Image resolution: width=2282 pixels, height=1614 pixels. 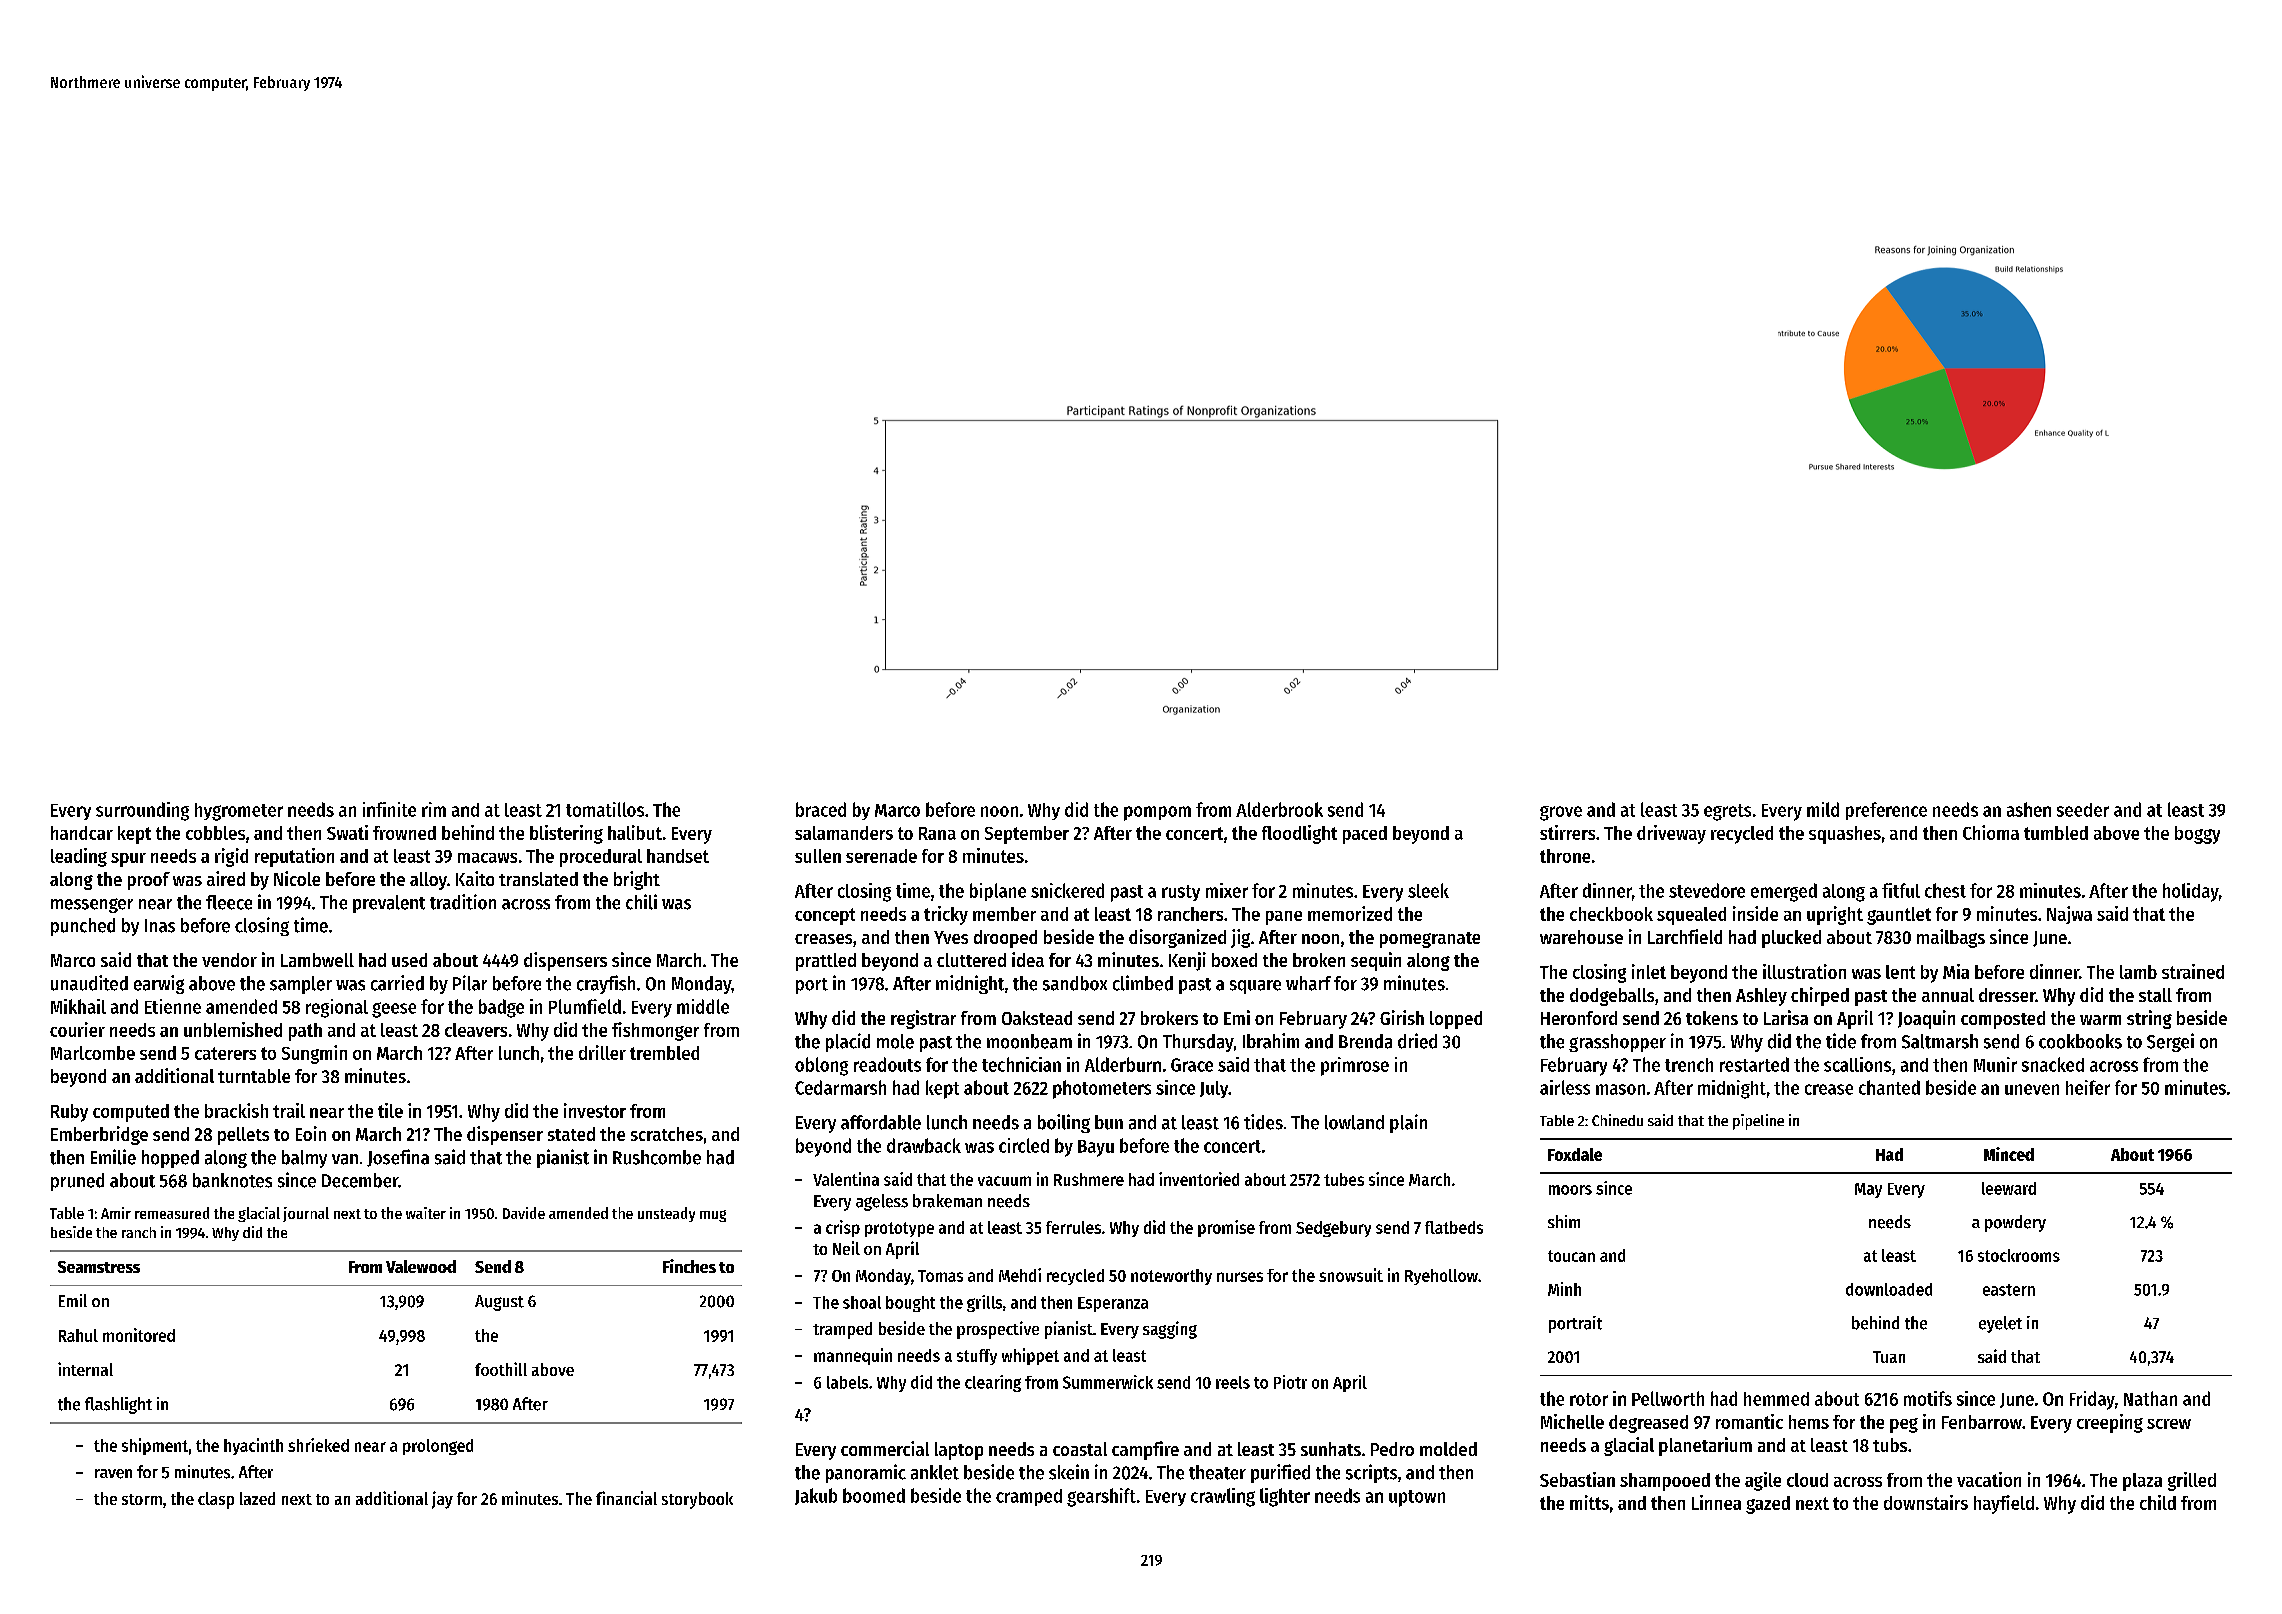 I want to click on readouts, so click(x=887, y=1064).
